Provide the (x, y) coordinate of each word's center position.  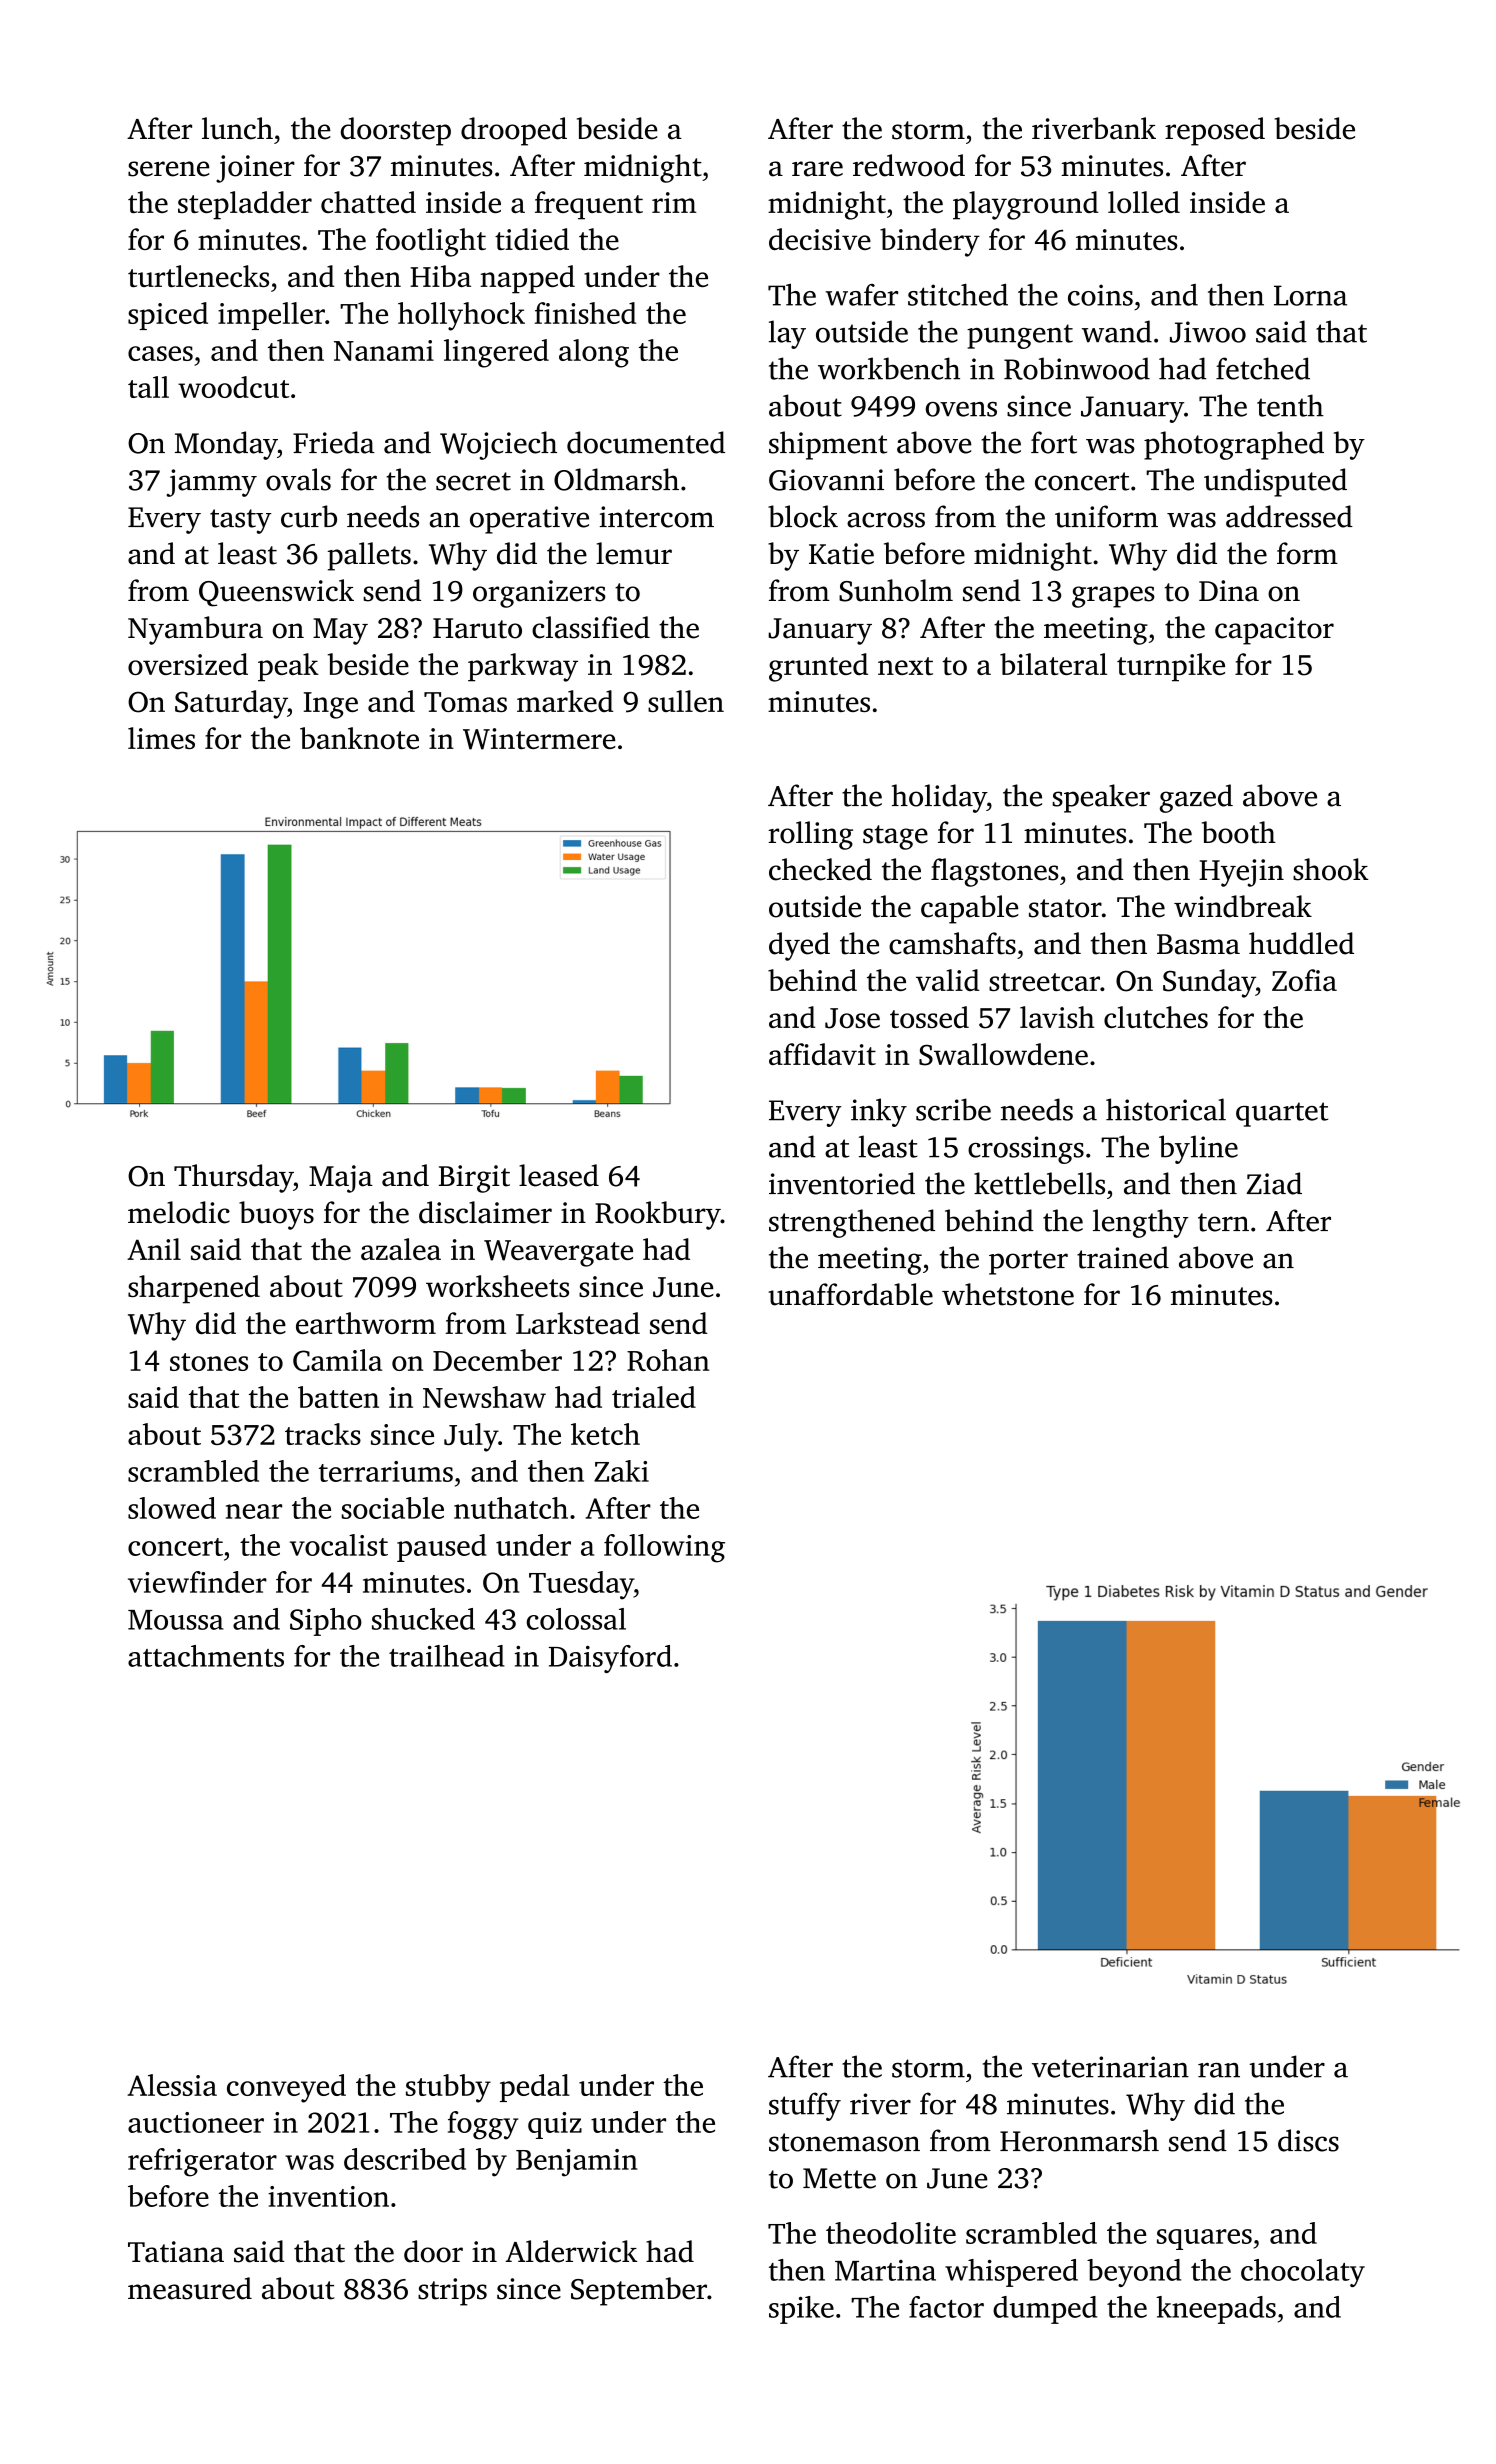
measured (190, 2288)
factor (946, 2307)
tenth (1290, 405)
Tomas (465, 702)
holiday (939, 798)
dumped (1045, 2310)
